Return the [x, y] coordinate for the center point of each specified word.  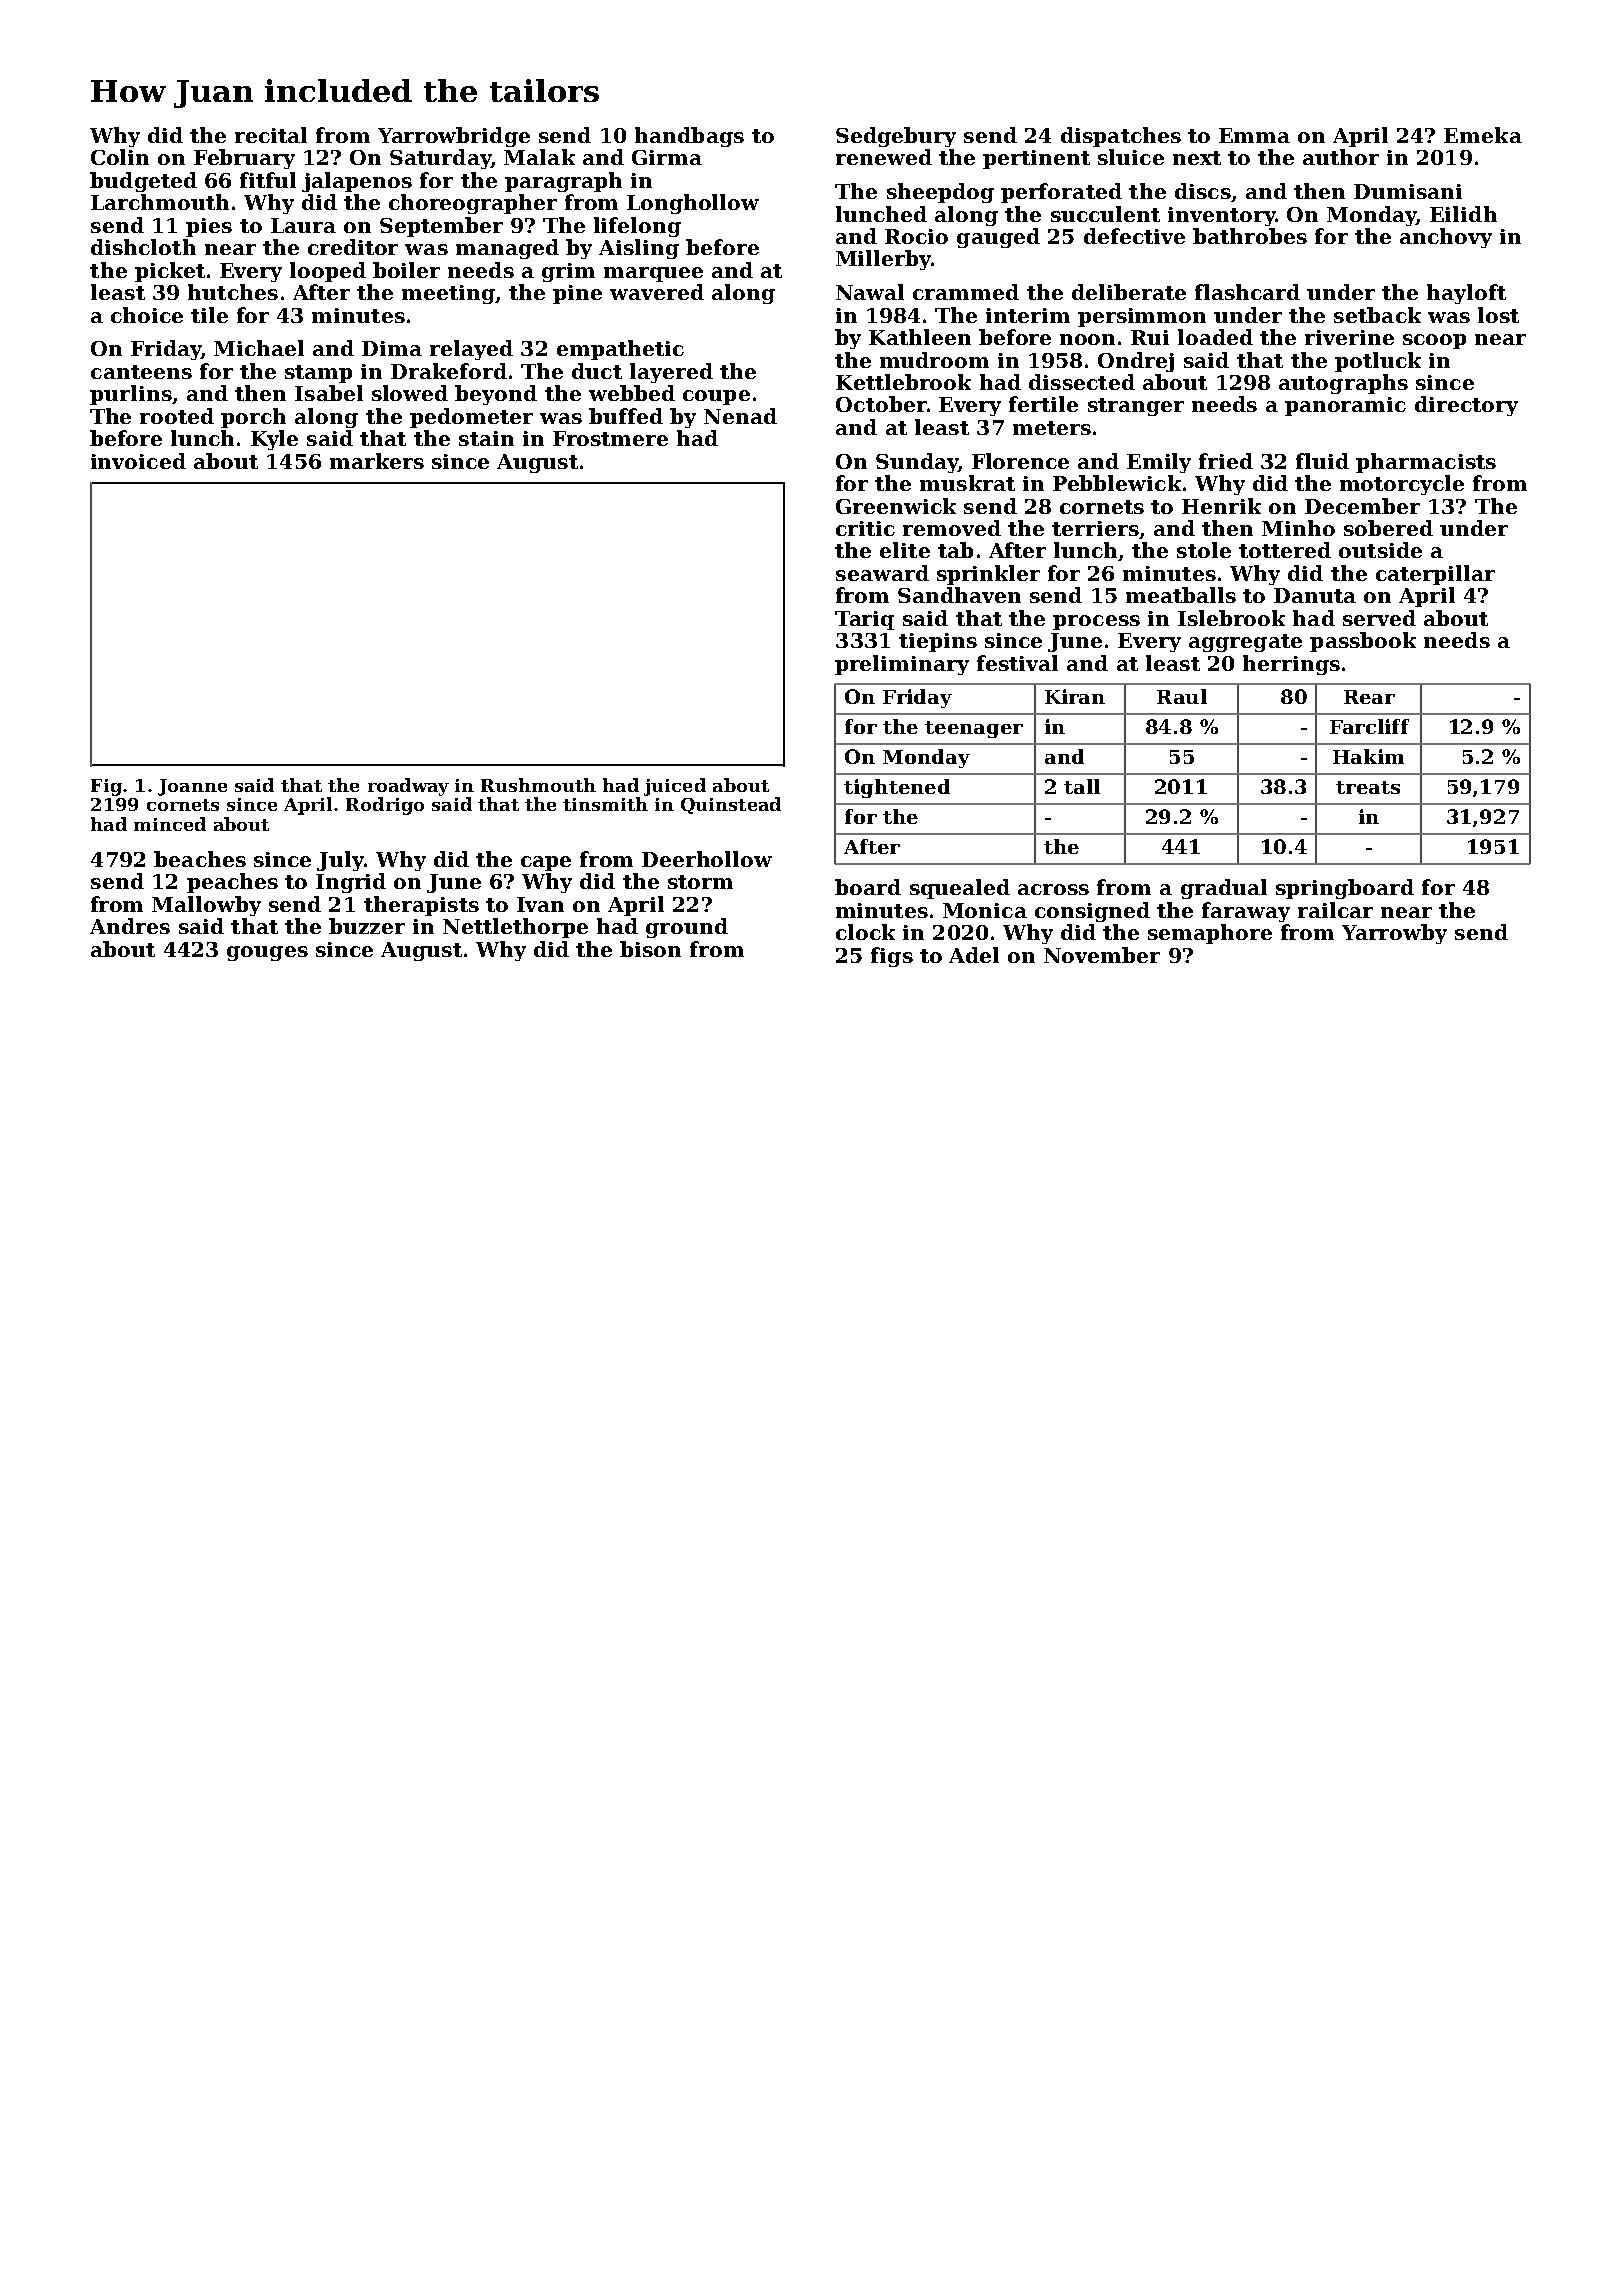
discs [1203, 191]
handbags [689, 137]
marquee [653, 274]
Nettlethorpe [515, 928]
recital [271, 135]
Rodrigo [385, 806]
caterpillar [1435, 575]
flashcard [1247, 292]
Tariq [864, 620]
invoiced [138, 461]
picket [170, 272]
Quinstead [731, 805]
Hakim [1368, 756]
